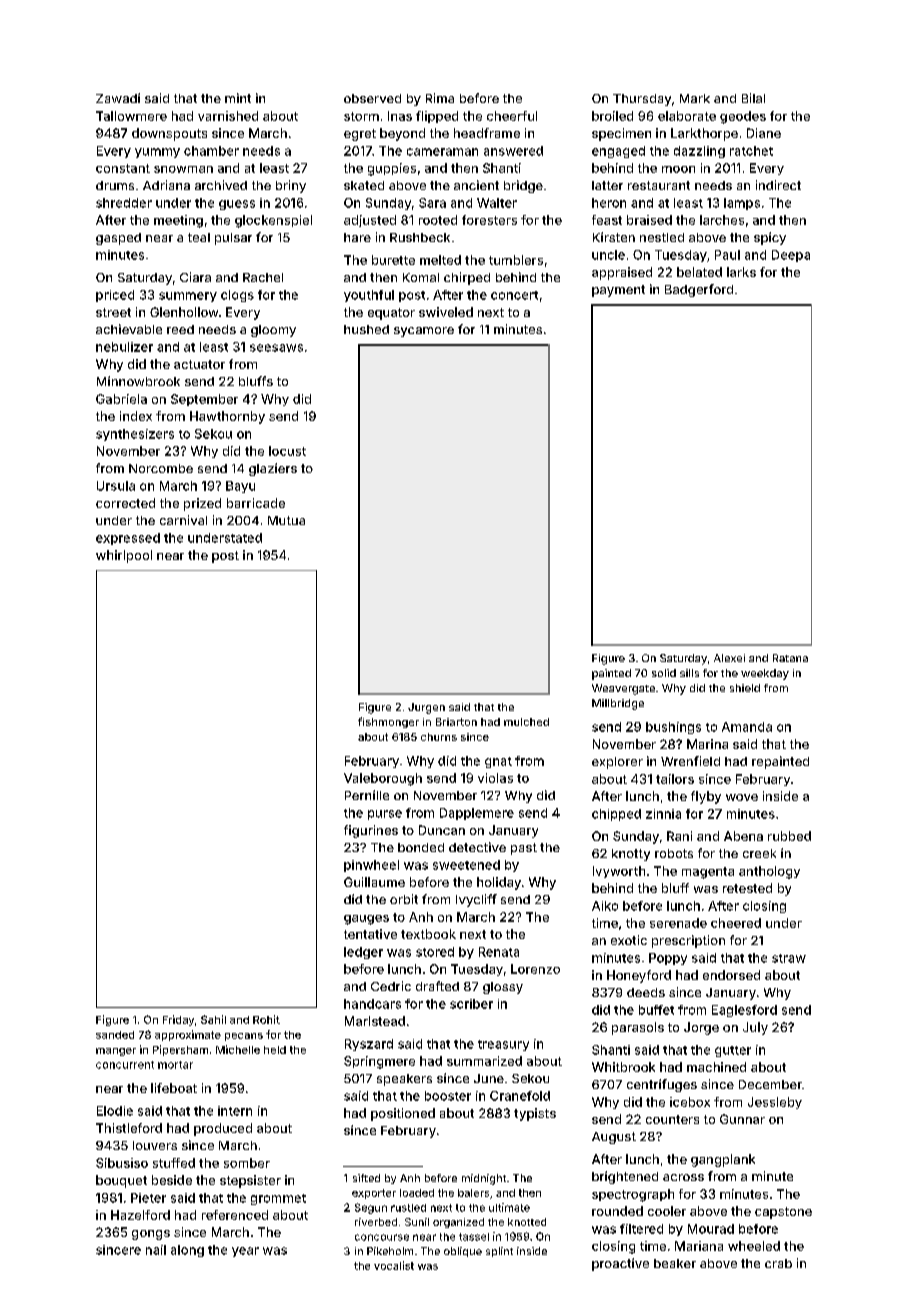 This page has height=1316, width=908. Describe the element at coordinates (642, 100) in the page. I see `Thursday` at that location.
